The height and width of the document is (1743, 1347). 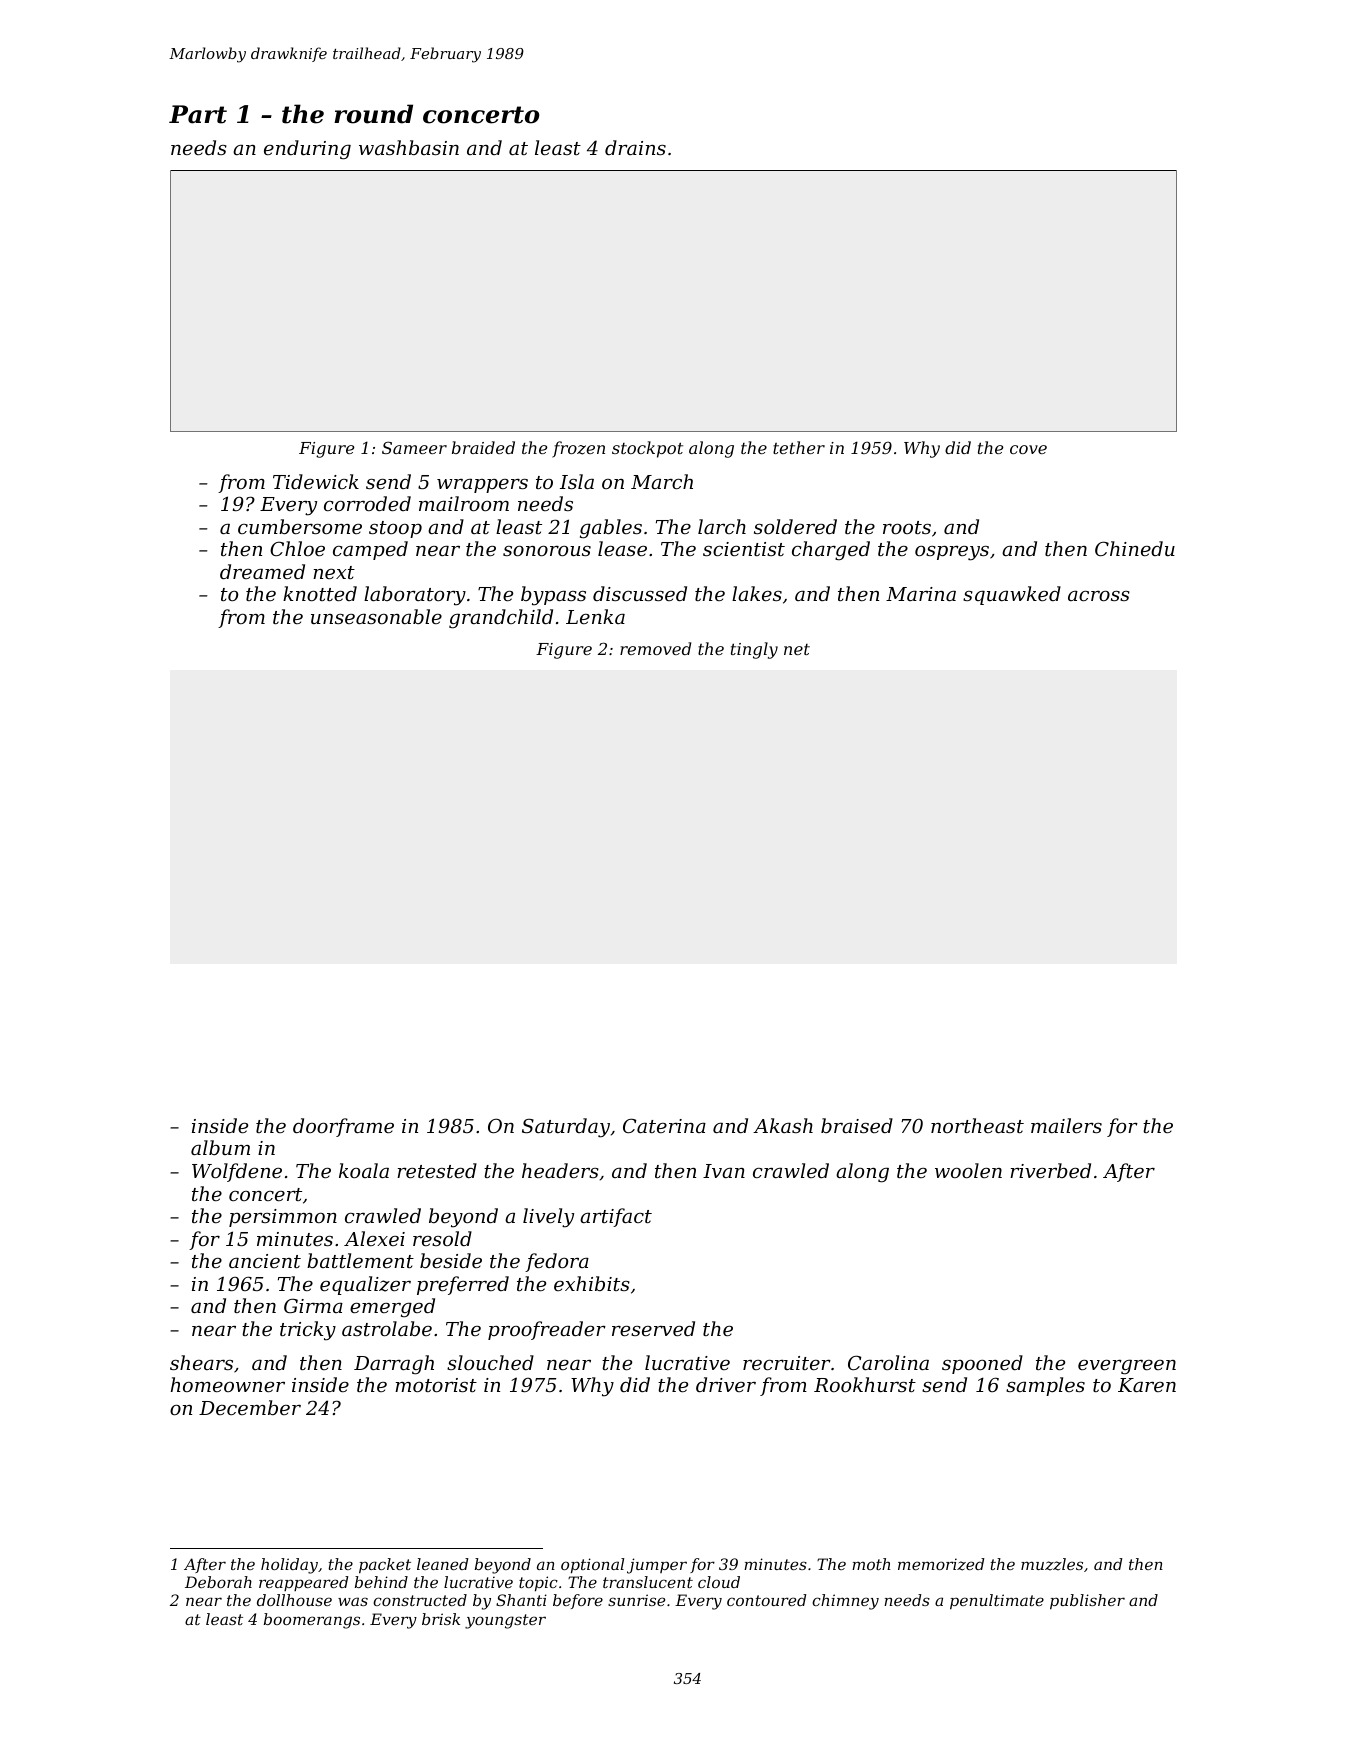 I want to click on cove, so click(x=1028, y=449).
